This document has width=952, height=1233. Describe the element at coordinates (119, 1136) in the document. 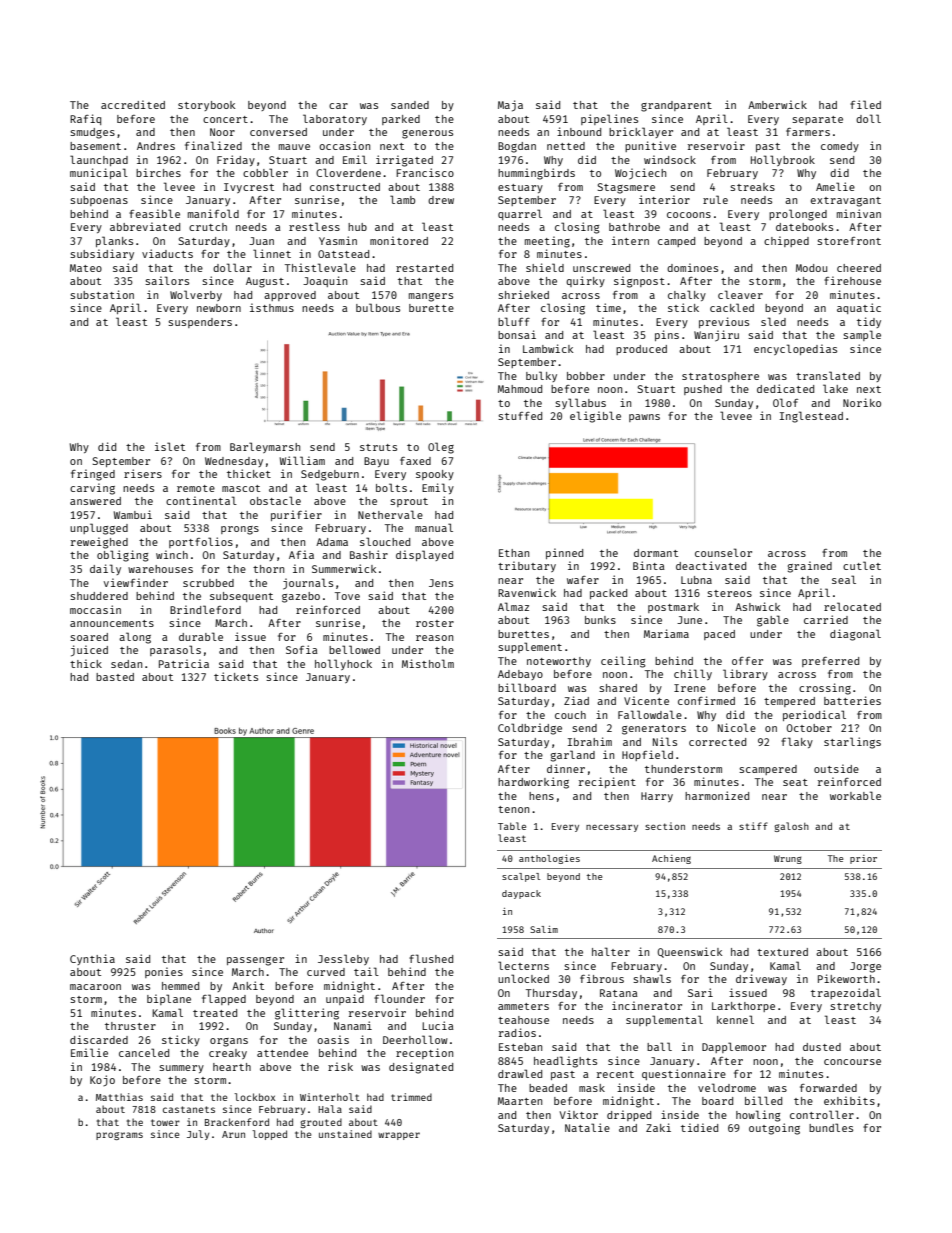

I see `programs` at that location.
